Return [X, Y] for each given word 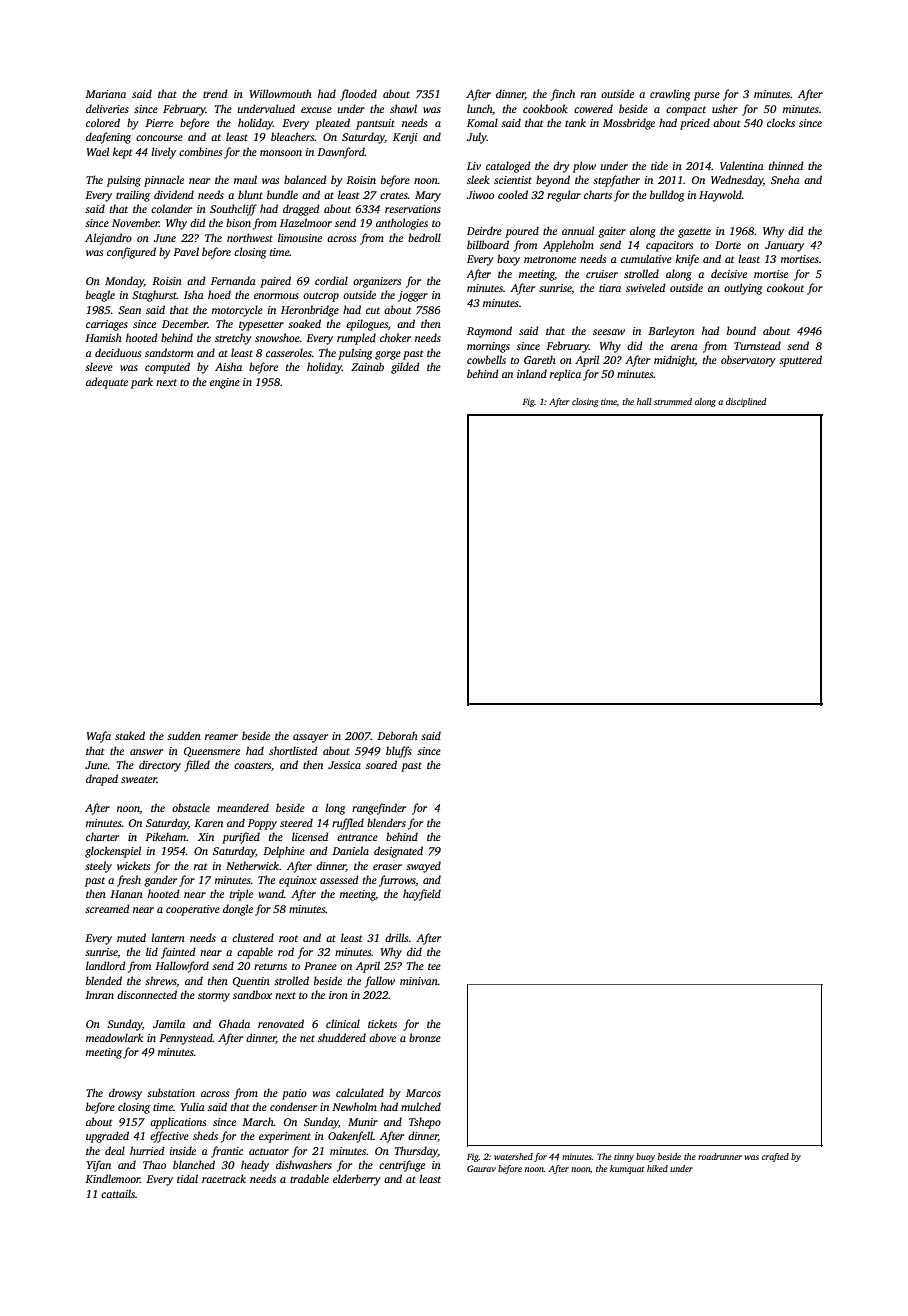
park [142, 383]
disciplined [746, 402]
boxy [508, 260]
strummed [673, 401]
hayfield [422, 895]
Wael [98, 151]
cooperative [193, 910]
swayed [423, 867]
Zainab [367, 366]
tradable [309, 1178]
